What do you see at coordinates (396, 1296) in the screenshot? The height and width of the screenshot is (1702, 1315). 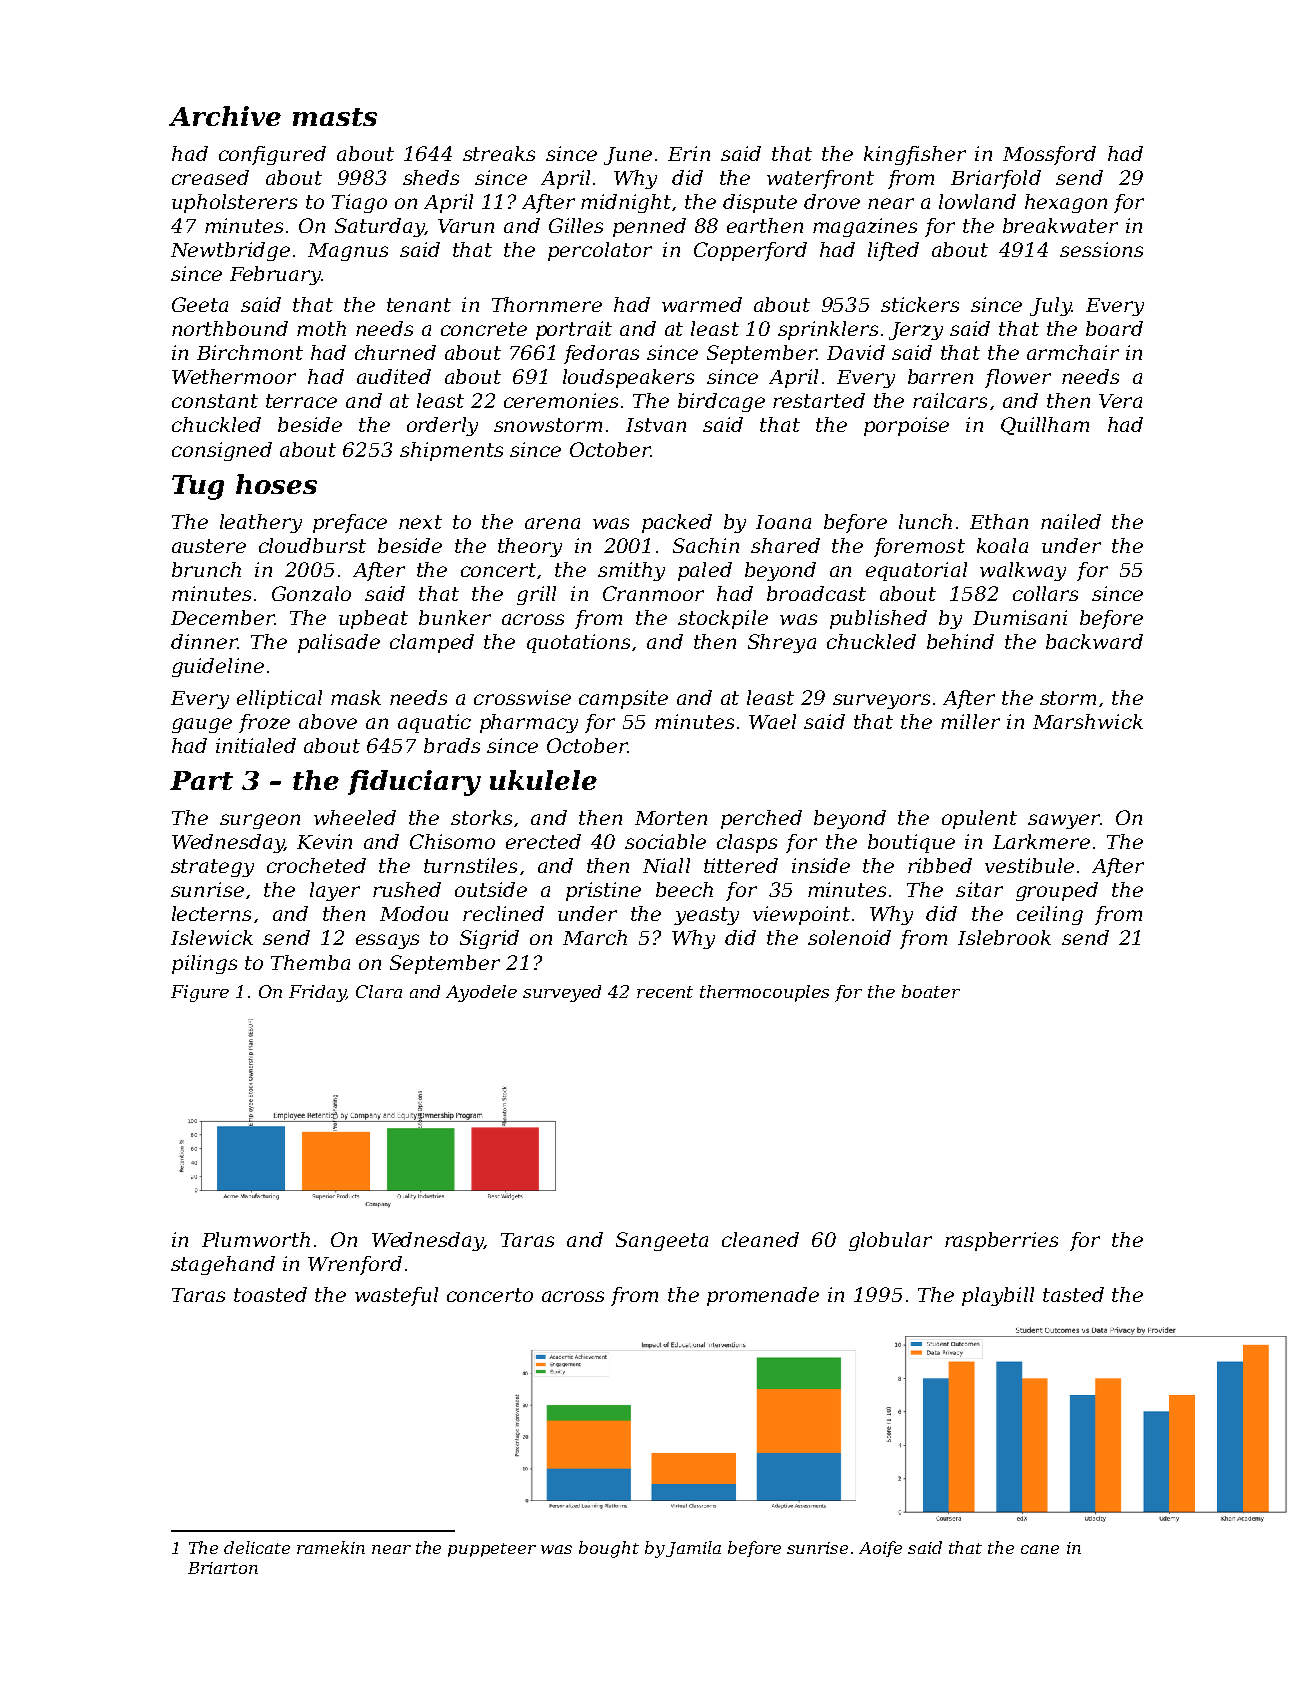 I see `wasteful` at bounding box center [396, 1296].
